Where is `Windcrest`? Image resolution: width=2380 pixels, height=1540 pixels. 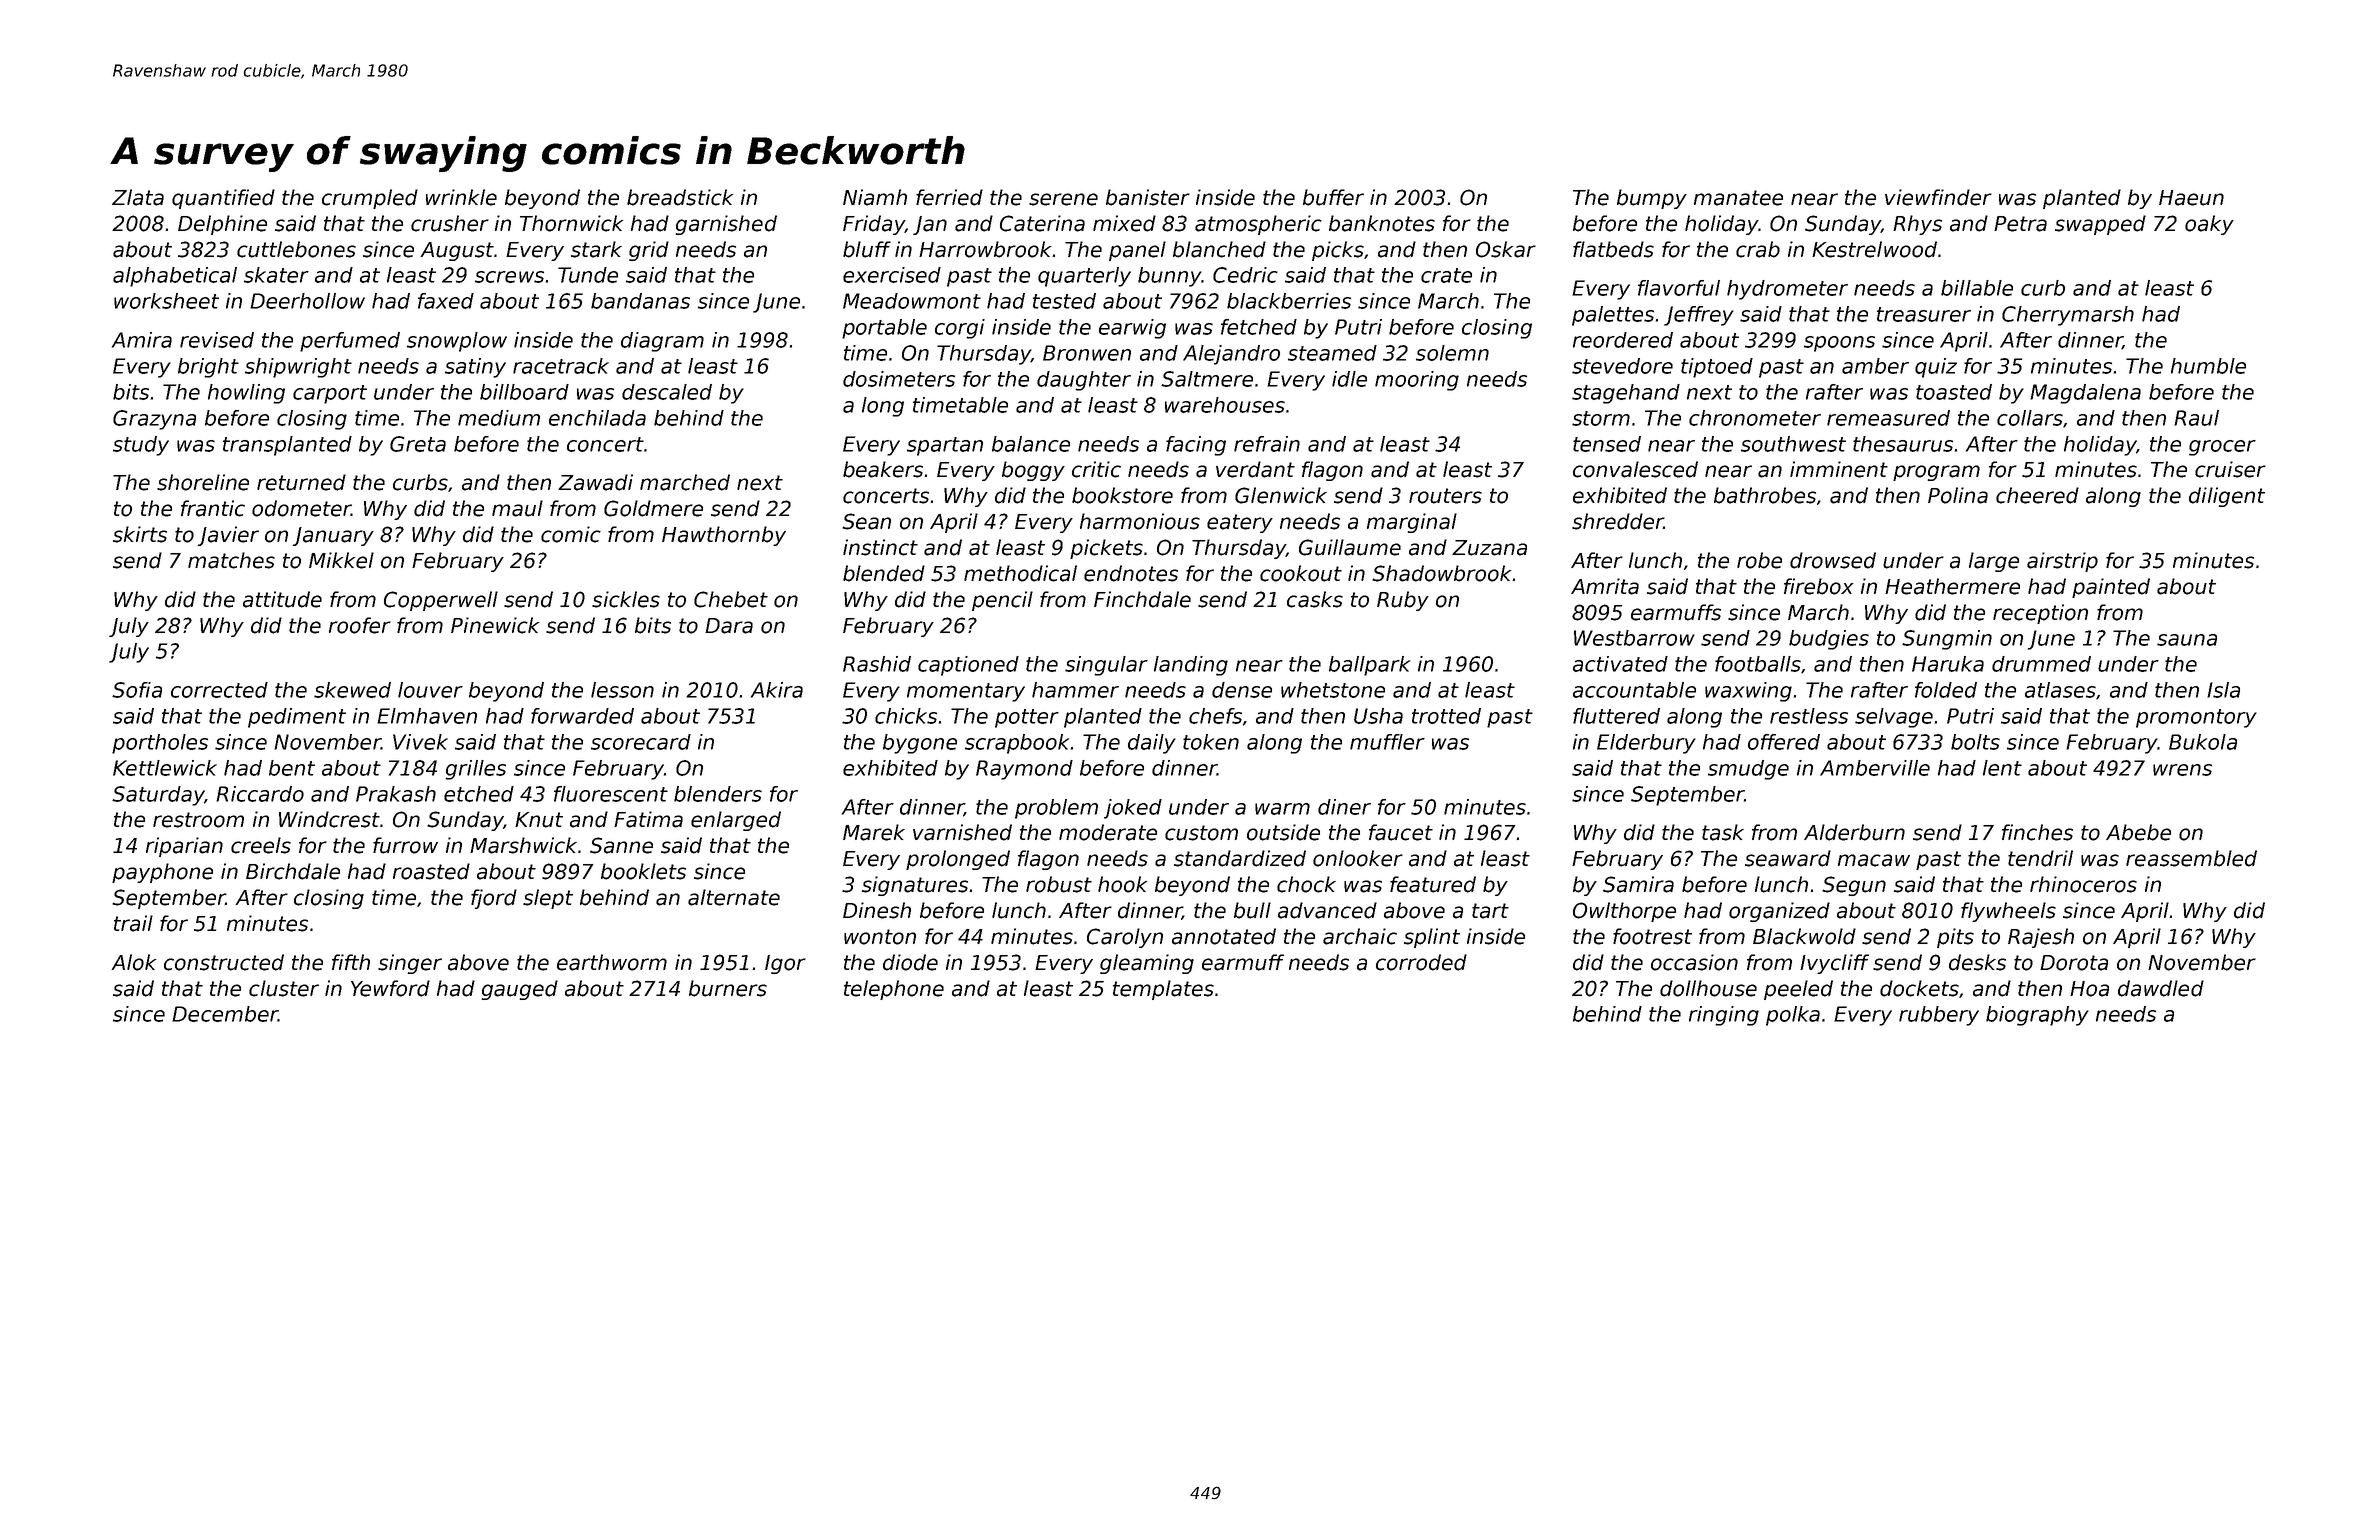
Windcrest is located at coordinates (329, 819).
